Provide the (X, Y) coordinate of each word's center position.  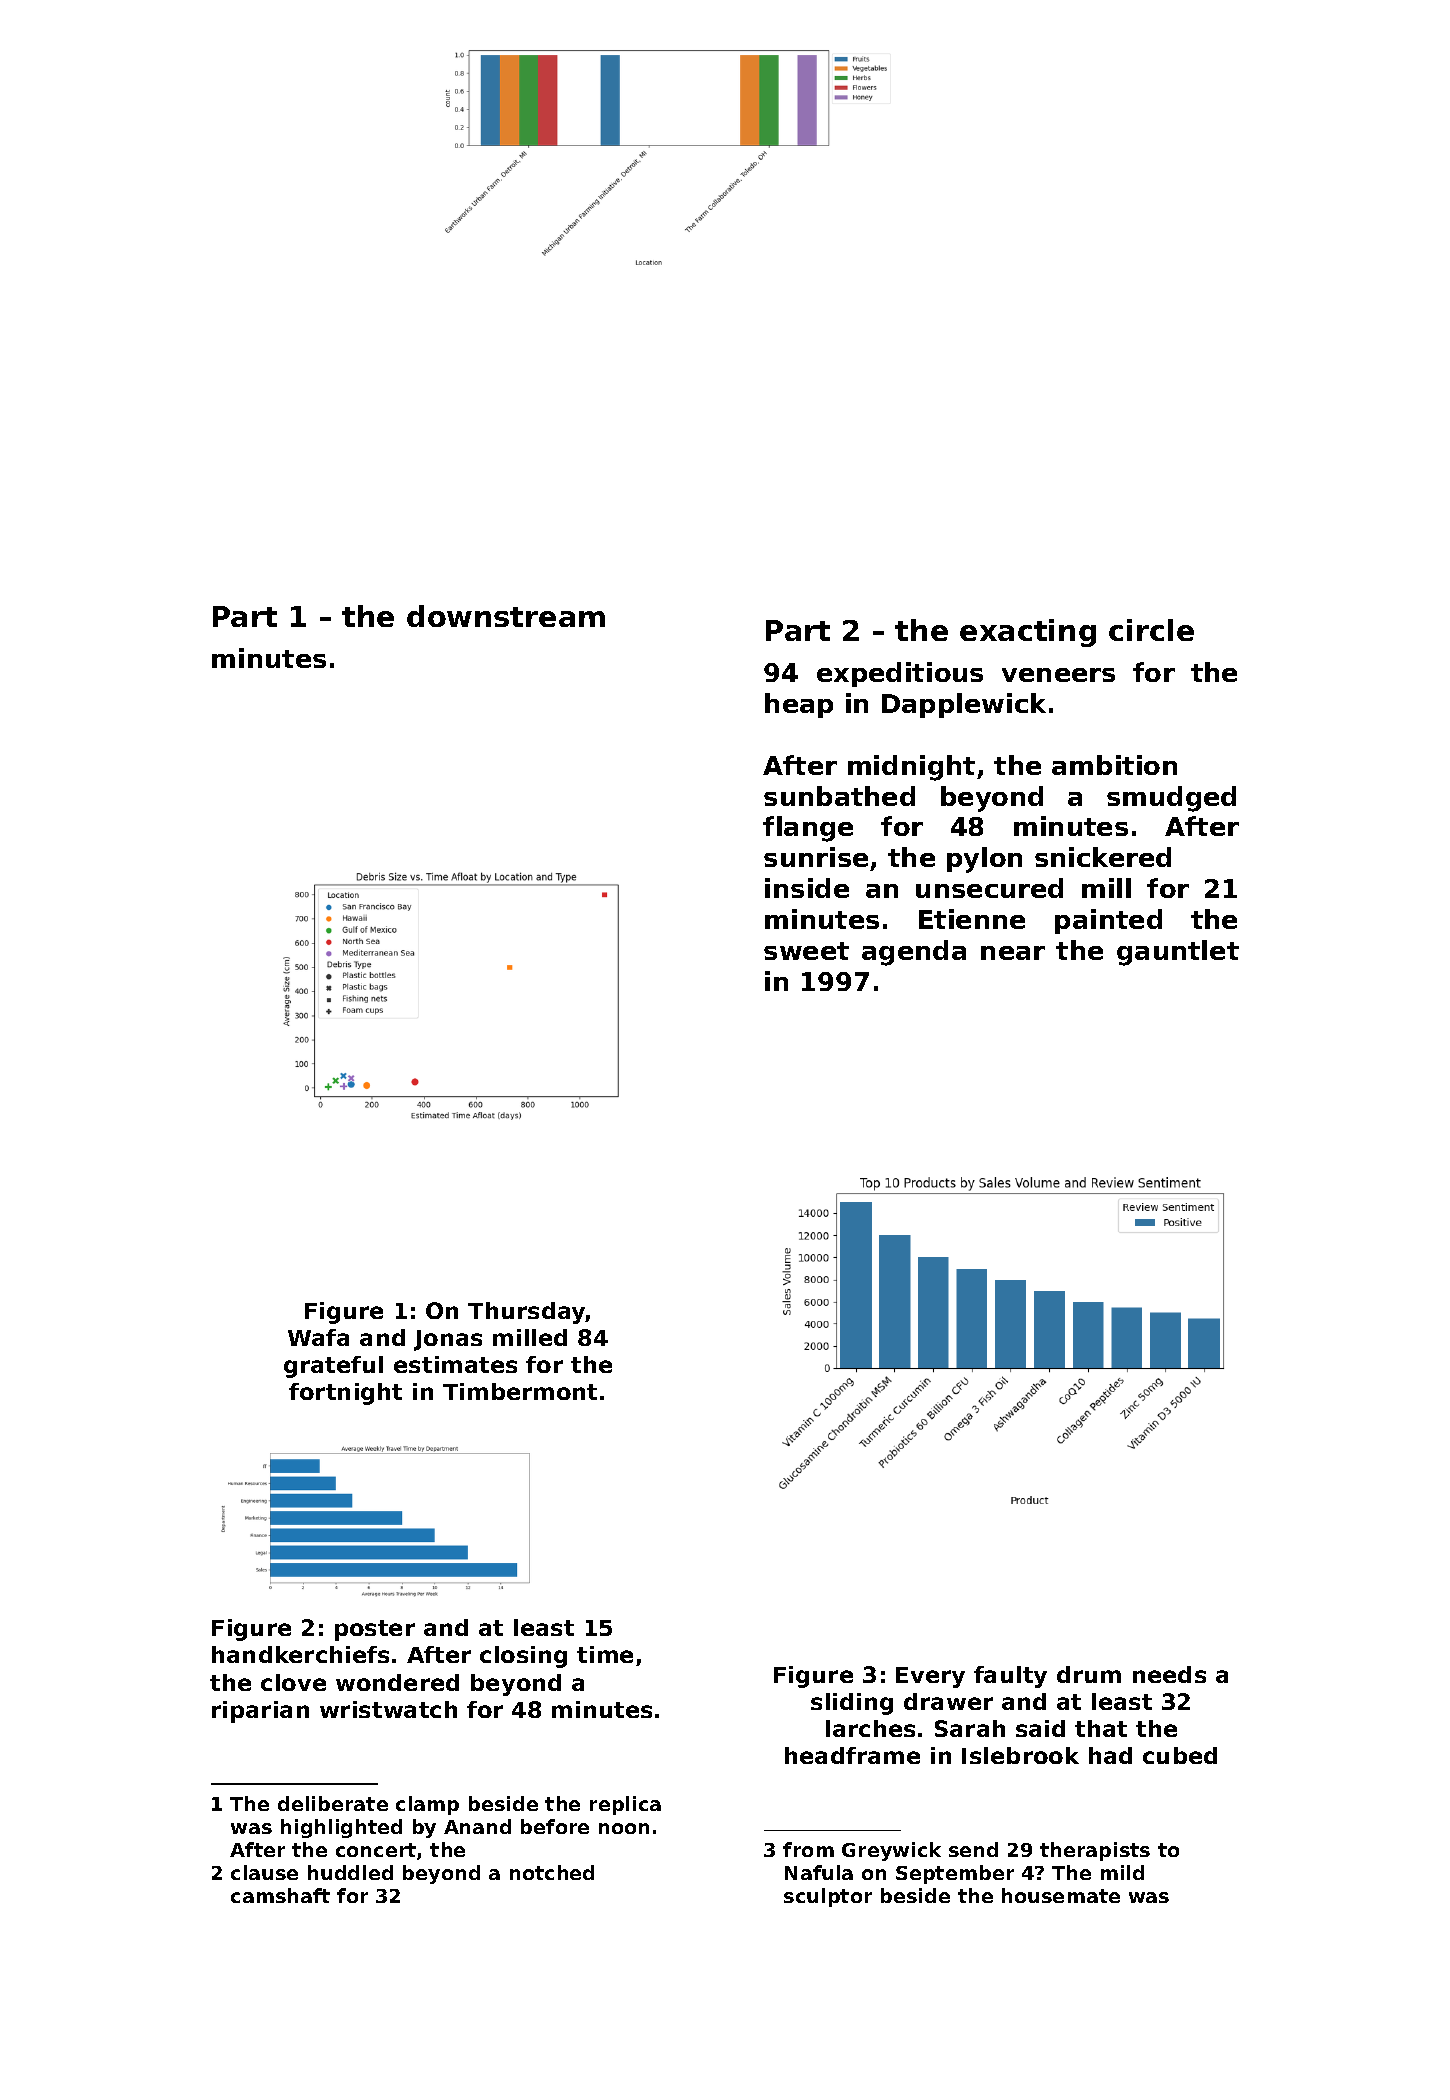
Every (930, 1677)
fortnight (345, 1394)
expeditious (900, 674)
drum (1089, 1674)
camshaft (280, 1895)
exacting (1028, 633)
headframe (852, 1755)
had (1110, 1755)
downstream (506, 616)
